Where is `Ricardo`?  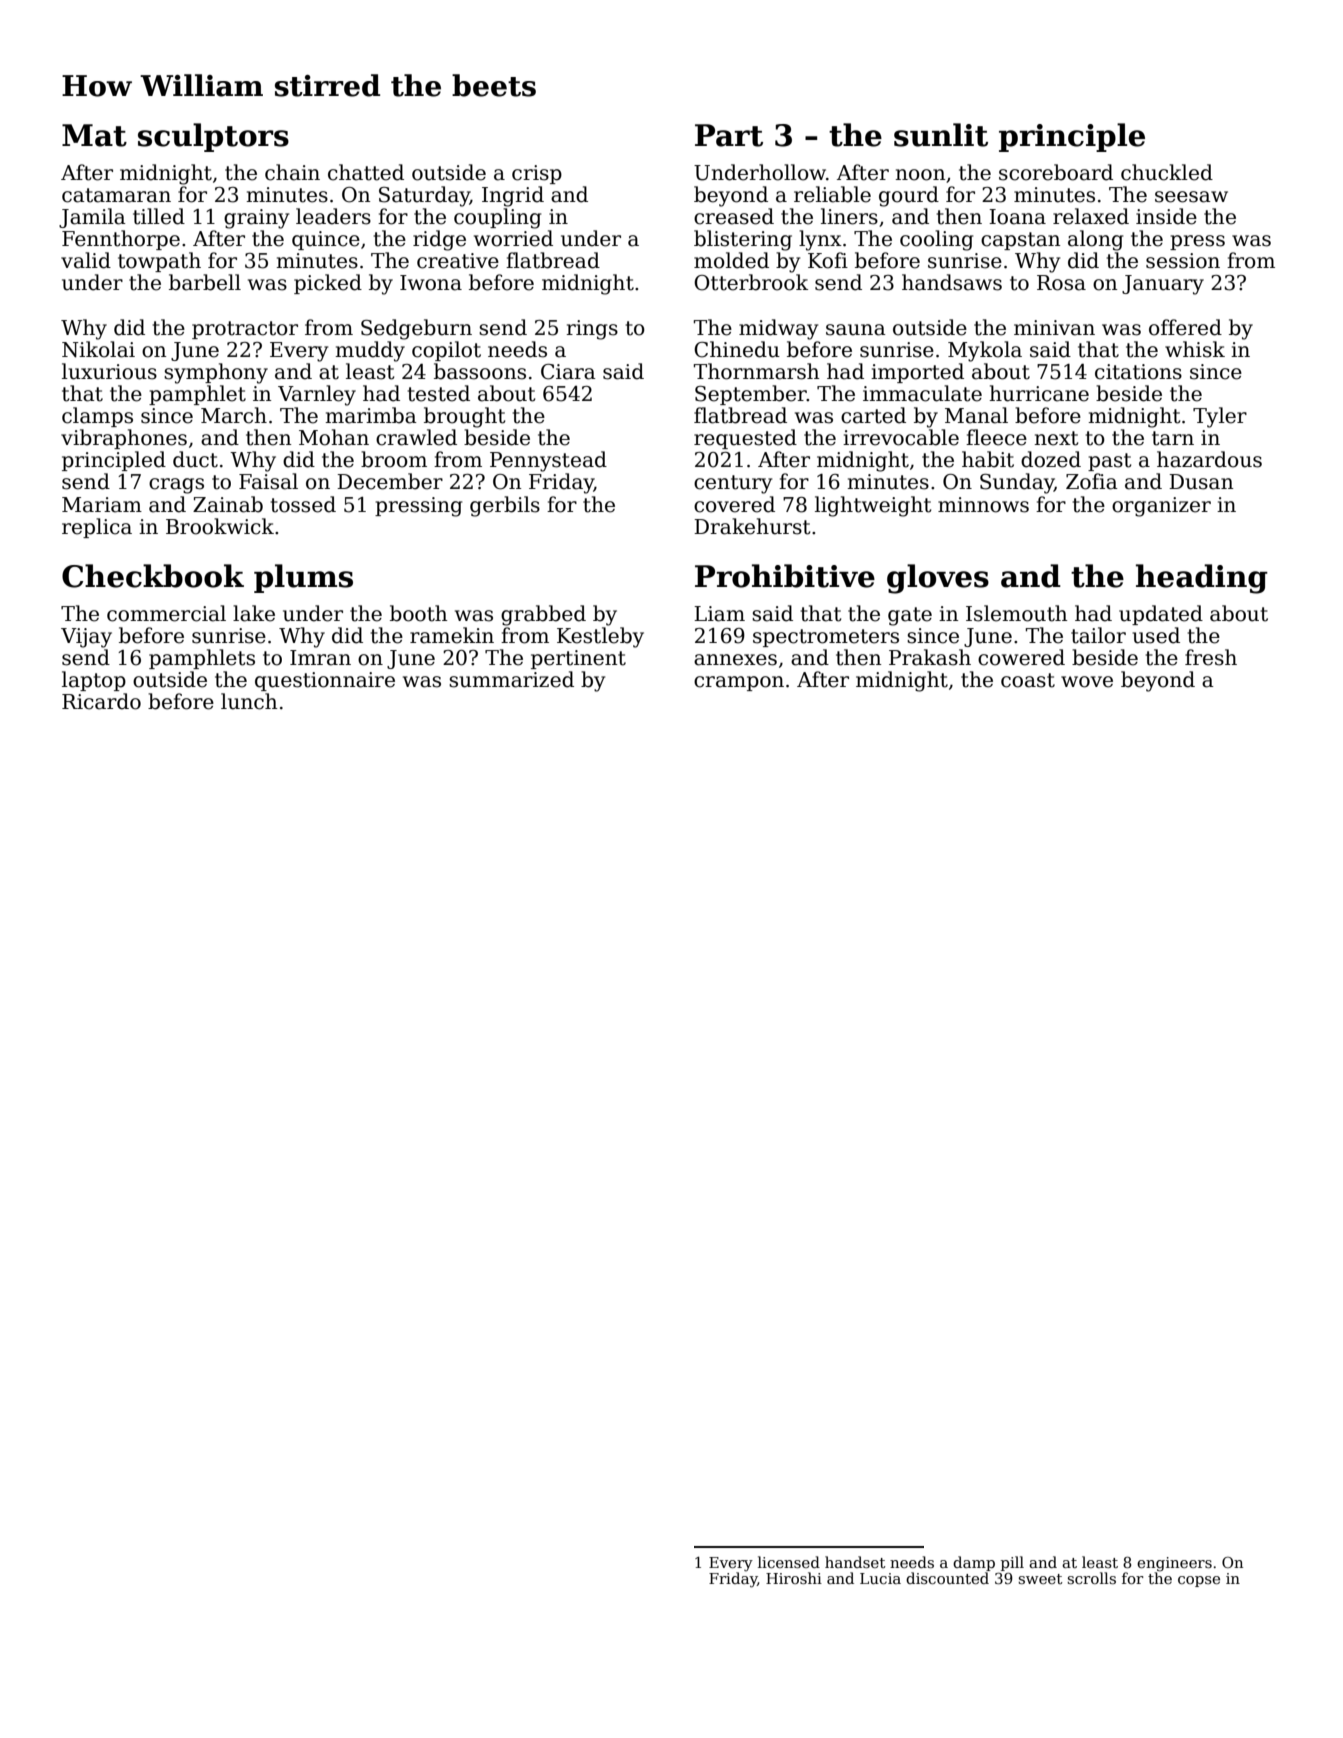
Ricardo is located at coordinates (101, 701).
